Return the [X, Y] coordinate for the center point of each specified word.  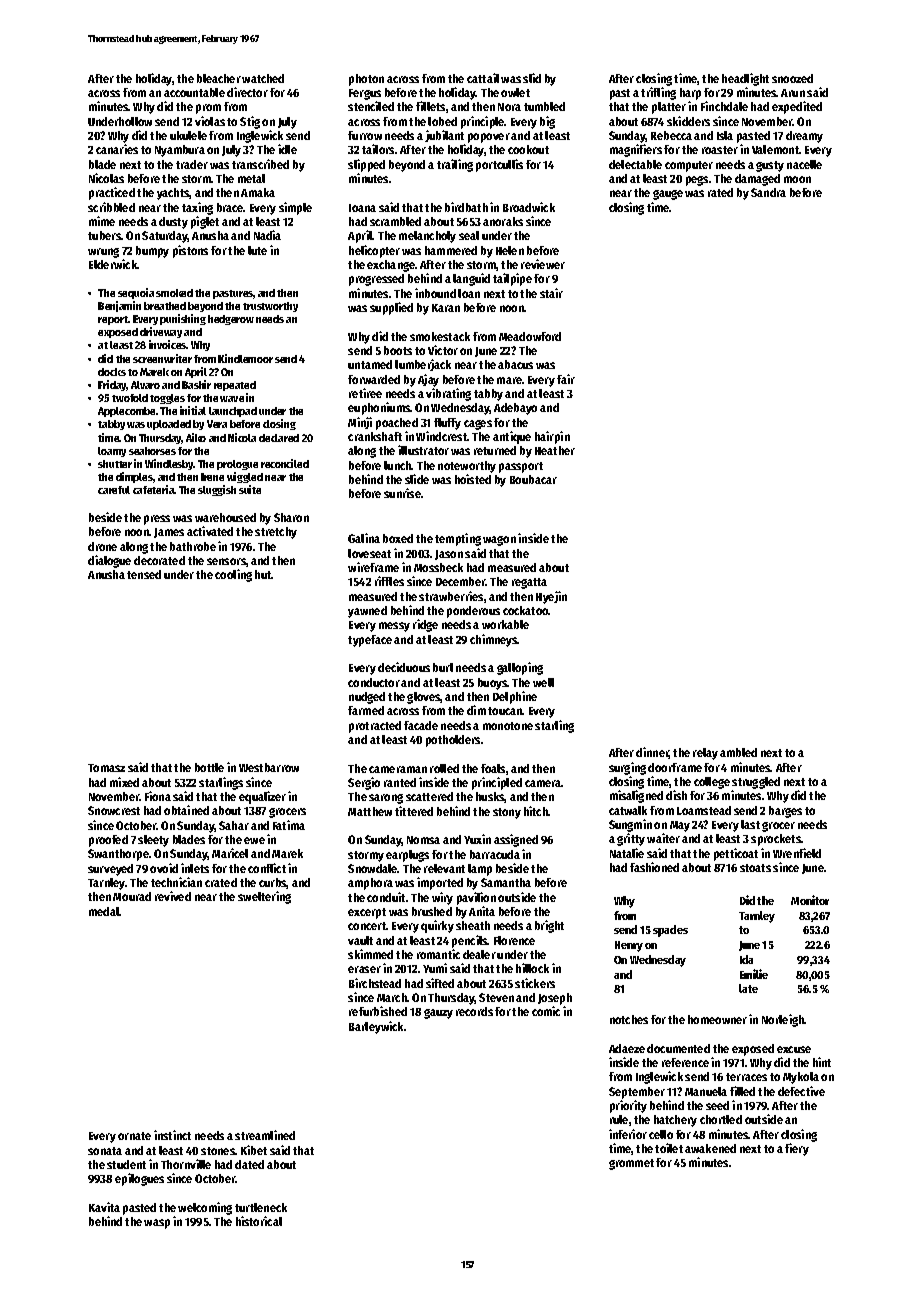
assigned [516, 840]
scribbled [111, 207]
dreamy [804, 137]
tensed [144, 574]
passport [521, 467]
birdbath [466, 207]
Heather [555, 450]
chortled [721, 1119]
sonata [105, 1151]
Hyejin [551, 597]
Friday [112, 385]
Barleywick [376, 1027]
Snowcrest [114, 810]
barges [785, 812]
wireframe [373, 567]
